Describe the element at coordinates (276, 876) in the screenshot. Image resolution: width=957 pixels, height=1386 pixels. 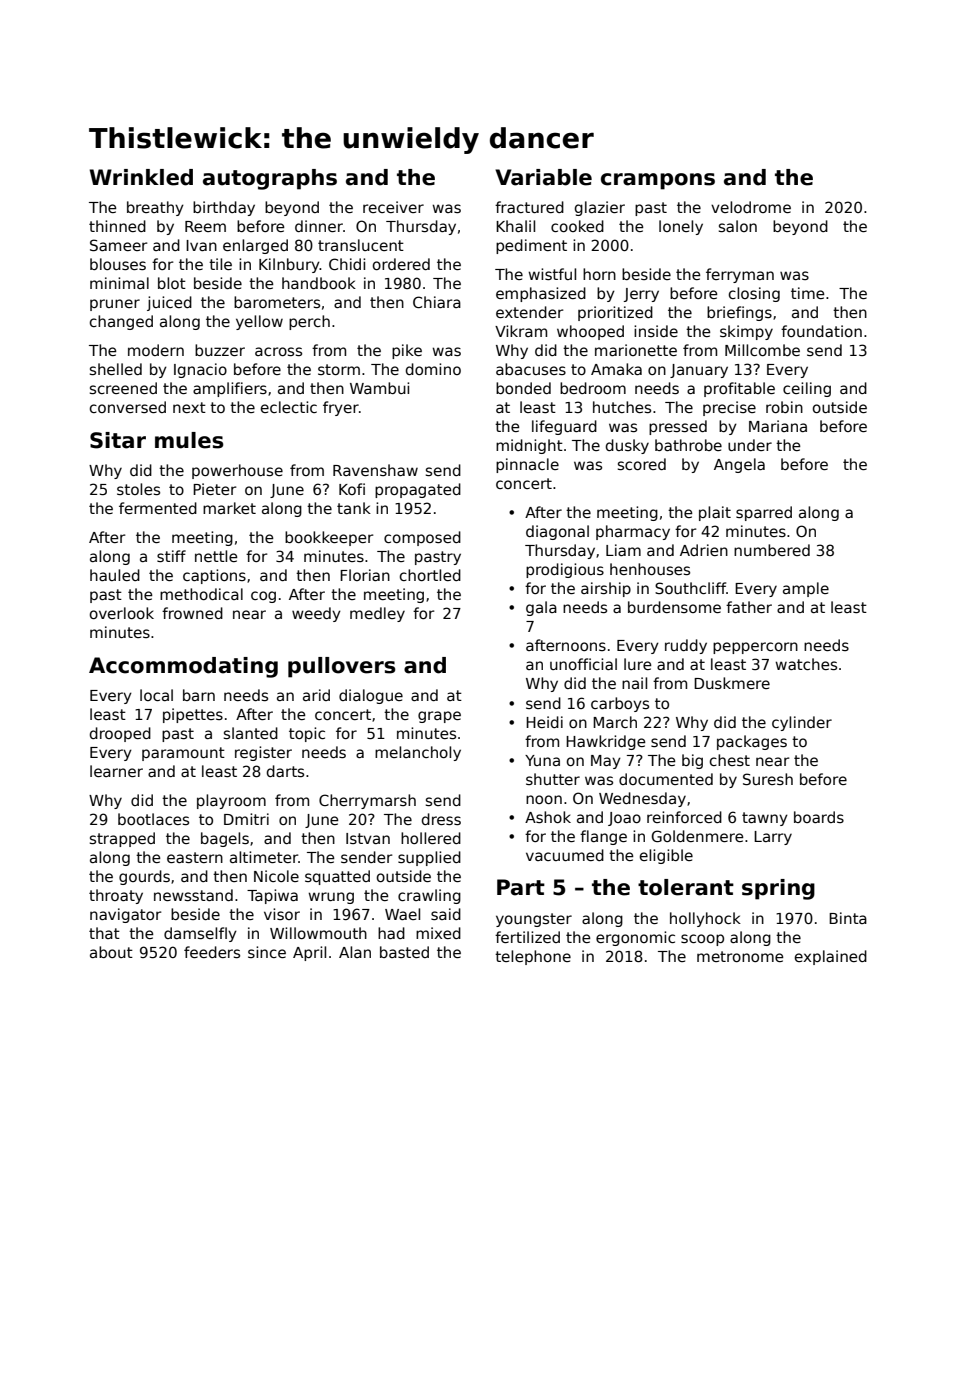
I see `Nicole` at that location.
